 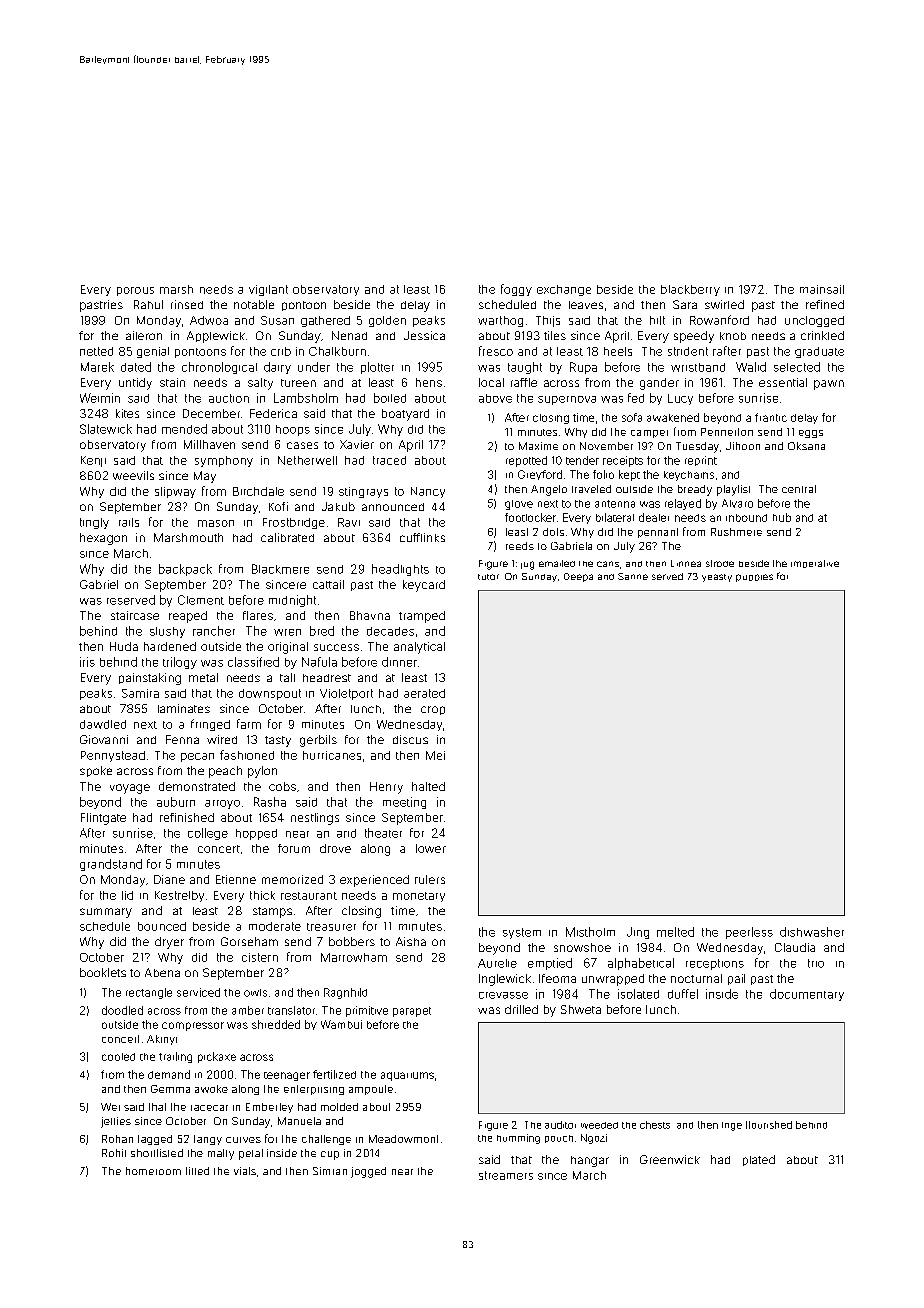 I want to click on melted, so click(x=675, y=932).
